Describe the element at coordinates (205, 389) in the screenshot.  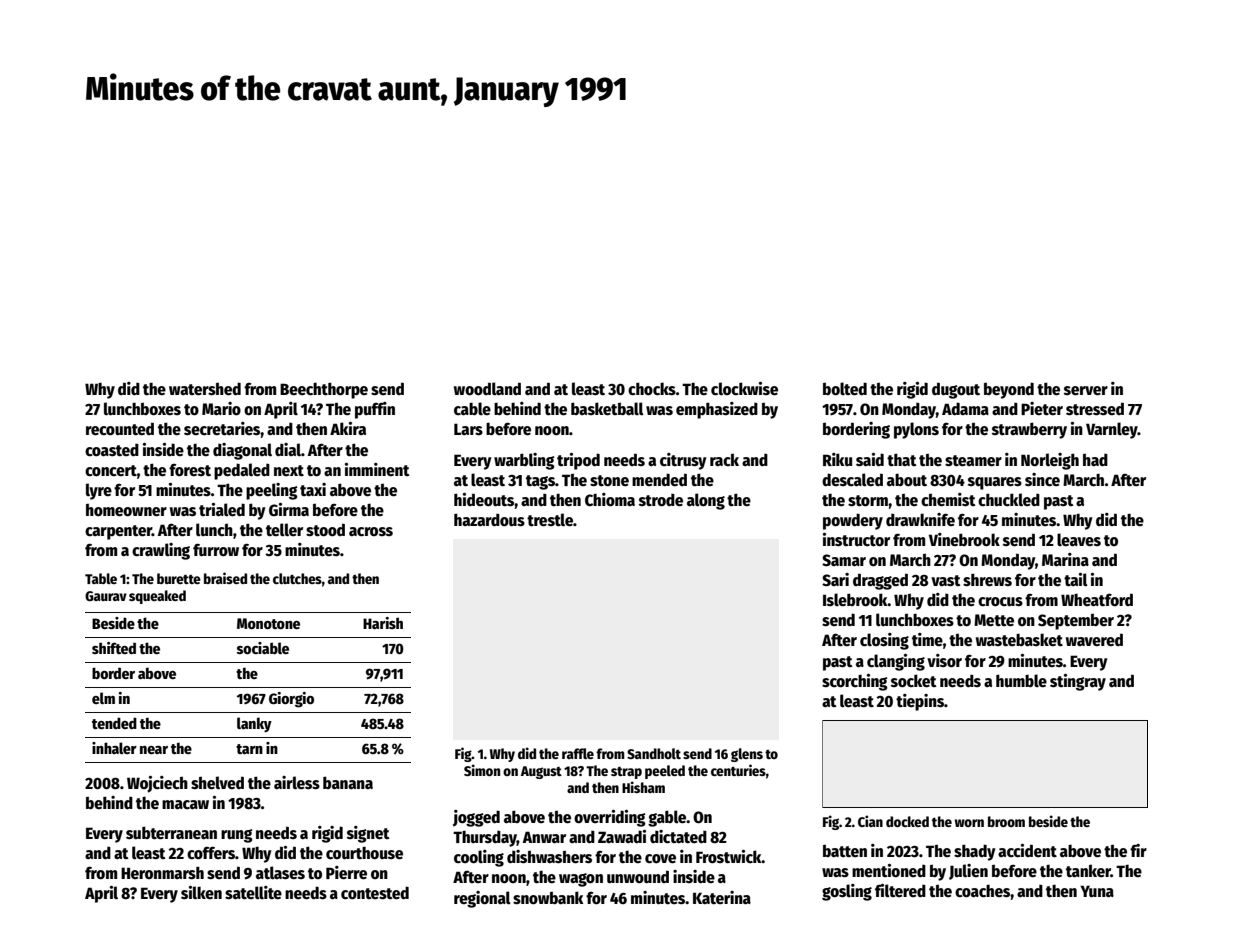
I see `watershed` at that location.
